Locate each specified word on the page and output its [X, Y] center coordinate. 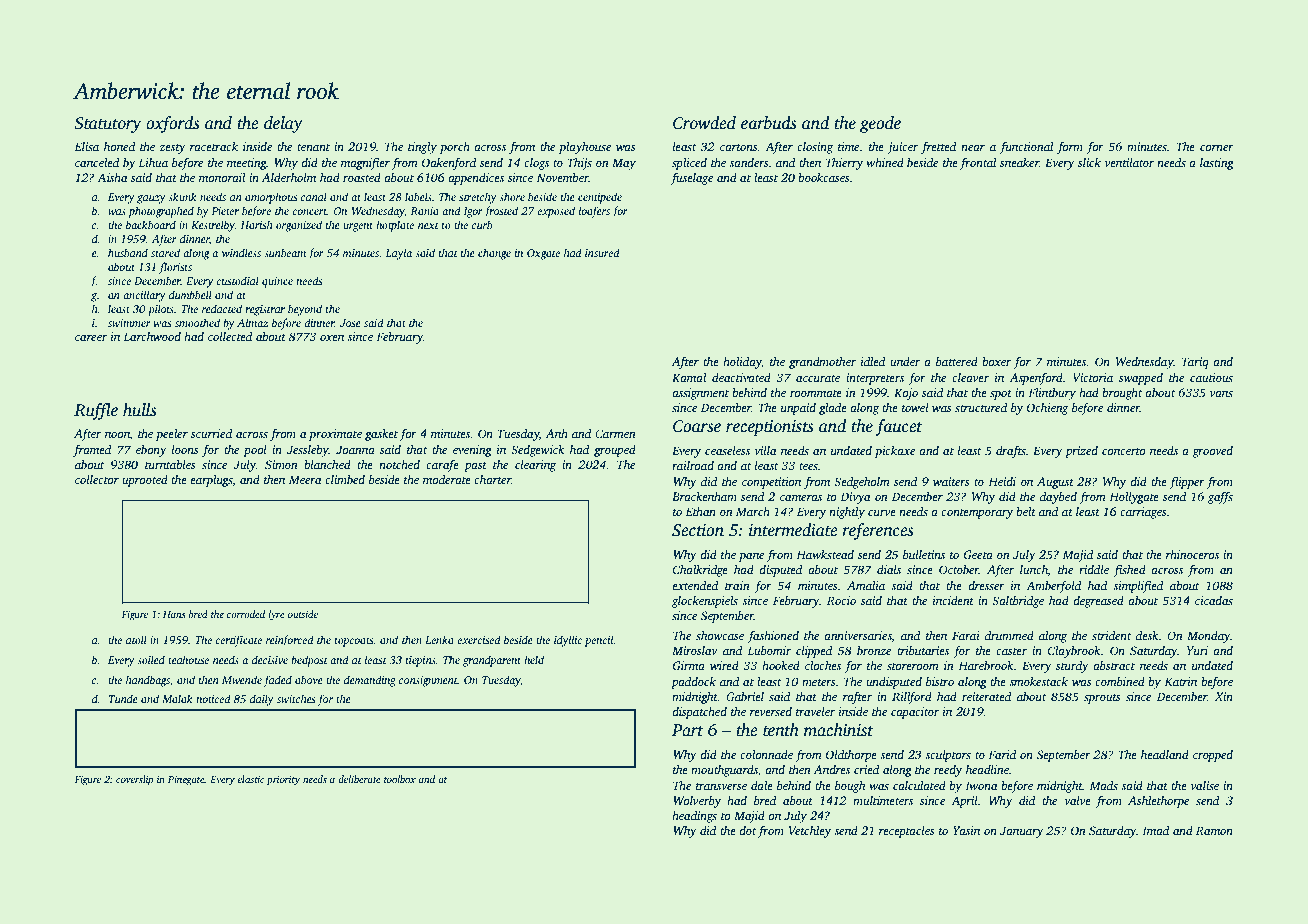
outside [303, 614]
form [1070, 148]
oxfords [173, 124]
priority [283, 781]
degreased [1098, 602]
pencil [599, 641]
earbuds [769, 123]
